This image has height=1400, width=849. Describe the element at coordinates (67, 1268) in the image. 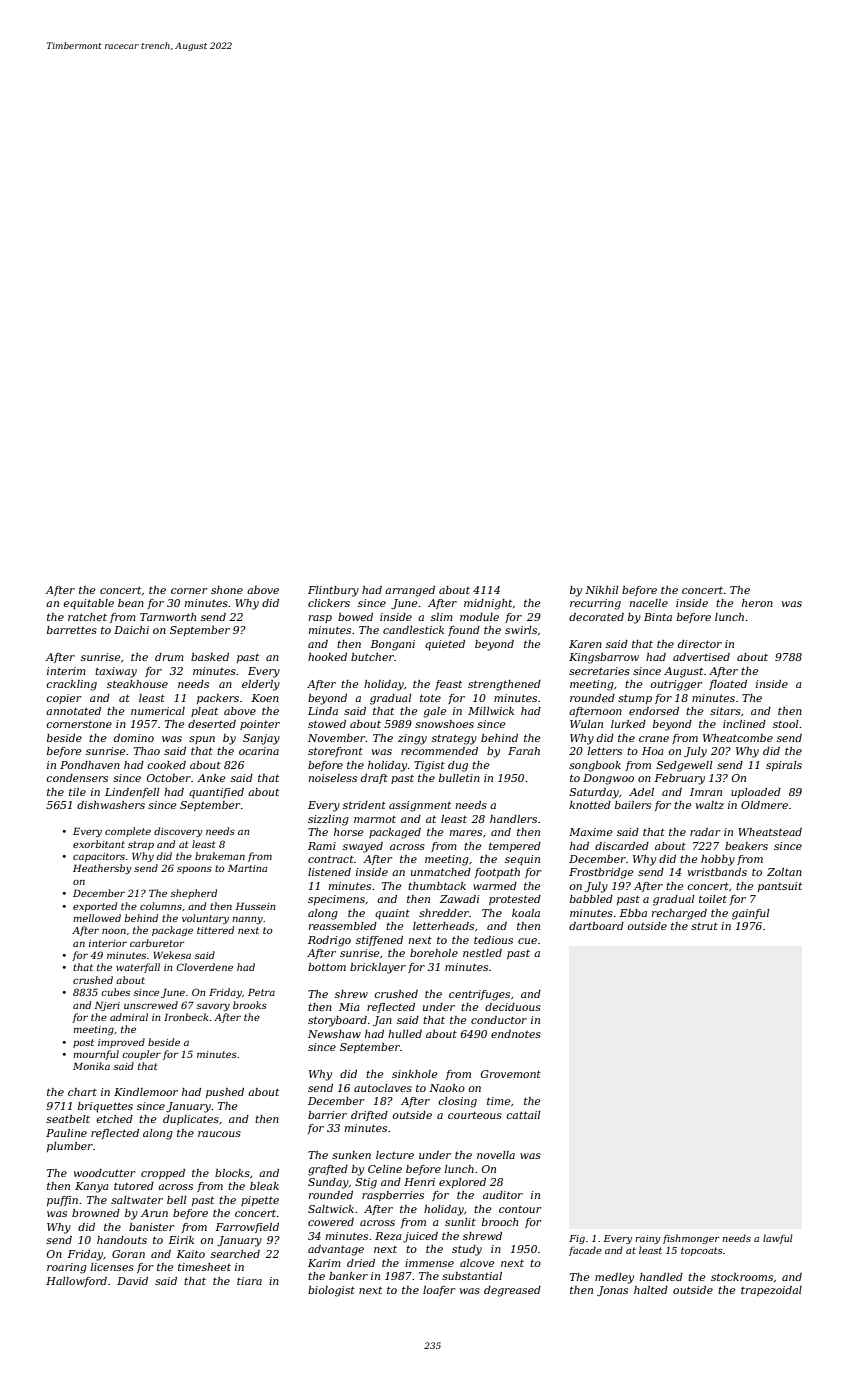

I see `roaring` at that location.
